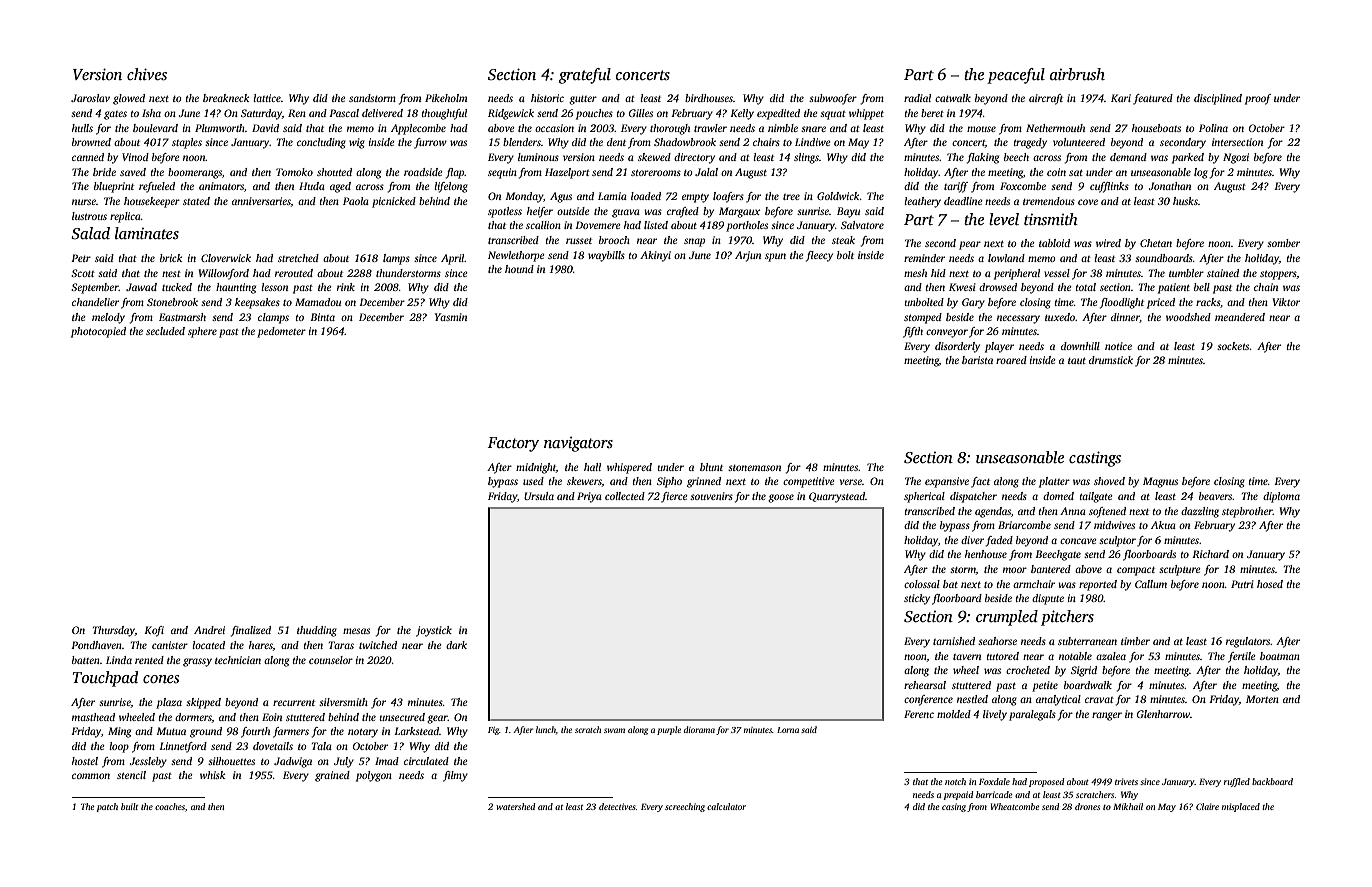 This page has height=887, width=1372. What do you see at coordinates (953, 98) in the page?
I see `catwalk` at bounding box center [953, 98].
